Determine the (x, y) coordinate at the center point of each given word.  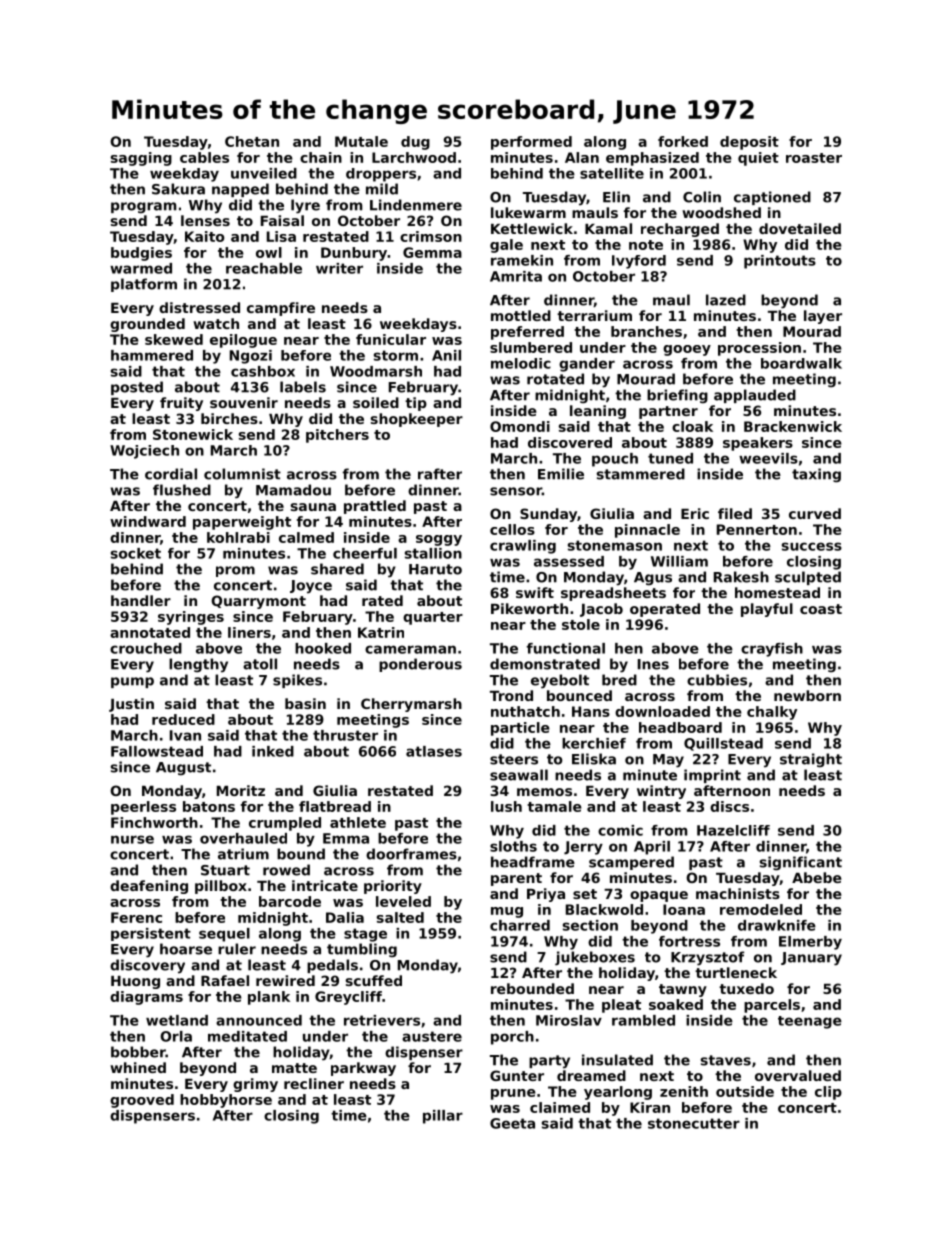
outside (745, 1091)
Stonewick (193, 434)
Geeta (512, 1123)
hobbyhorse (226, 1101)
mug (507, 912)
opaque (659, 896)
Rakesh (741, 577)
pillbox (221, 887)
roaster (814, 158)
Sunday (548, 515)
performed (531, 143)
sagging (141, 159)
